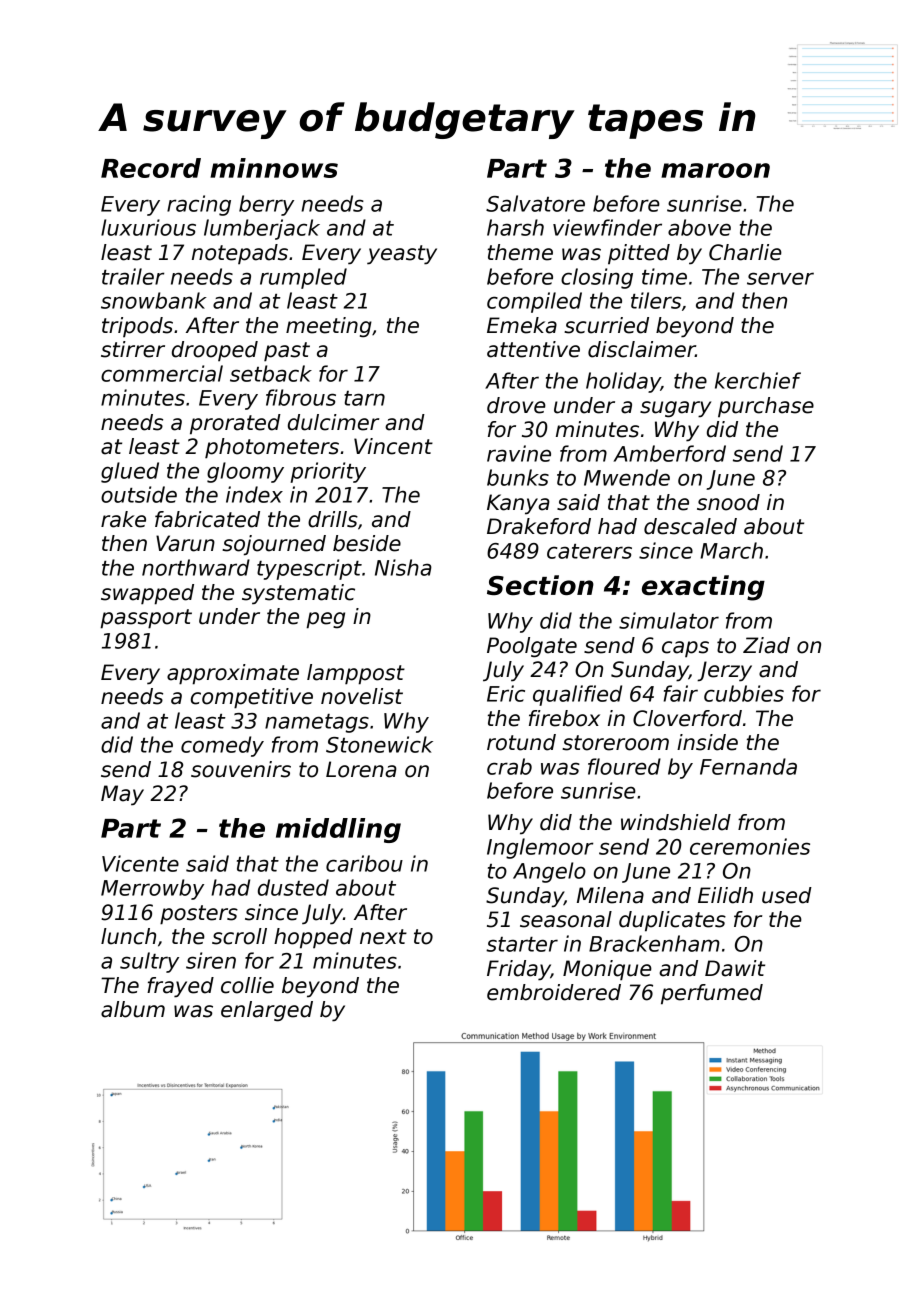  What do you see at coordinates (148, 227) in the image?
I see `luxurious` at bounding box center [148, 227].
